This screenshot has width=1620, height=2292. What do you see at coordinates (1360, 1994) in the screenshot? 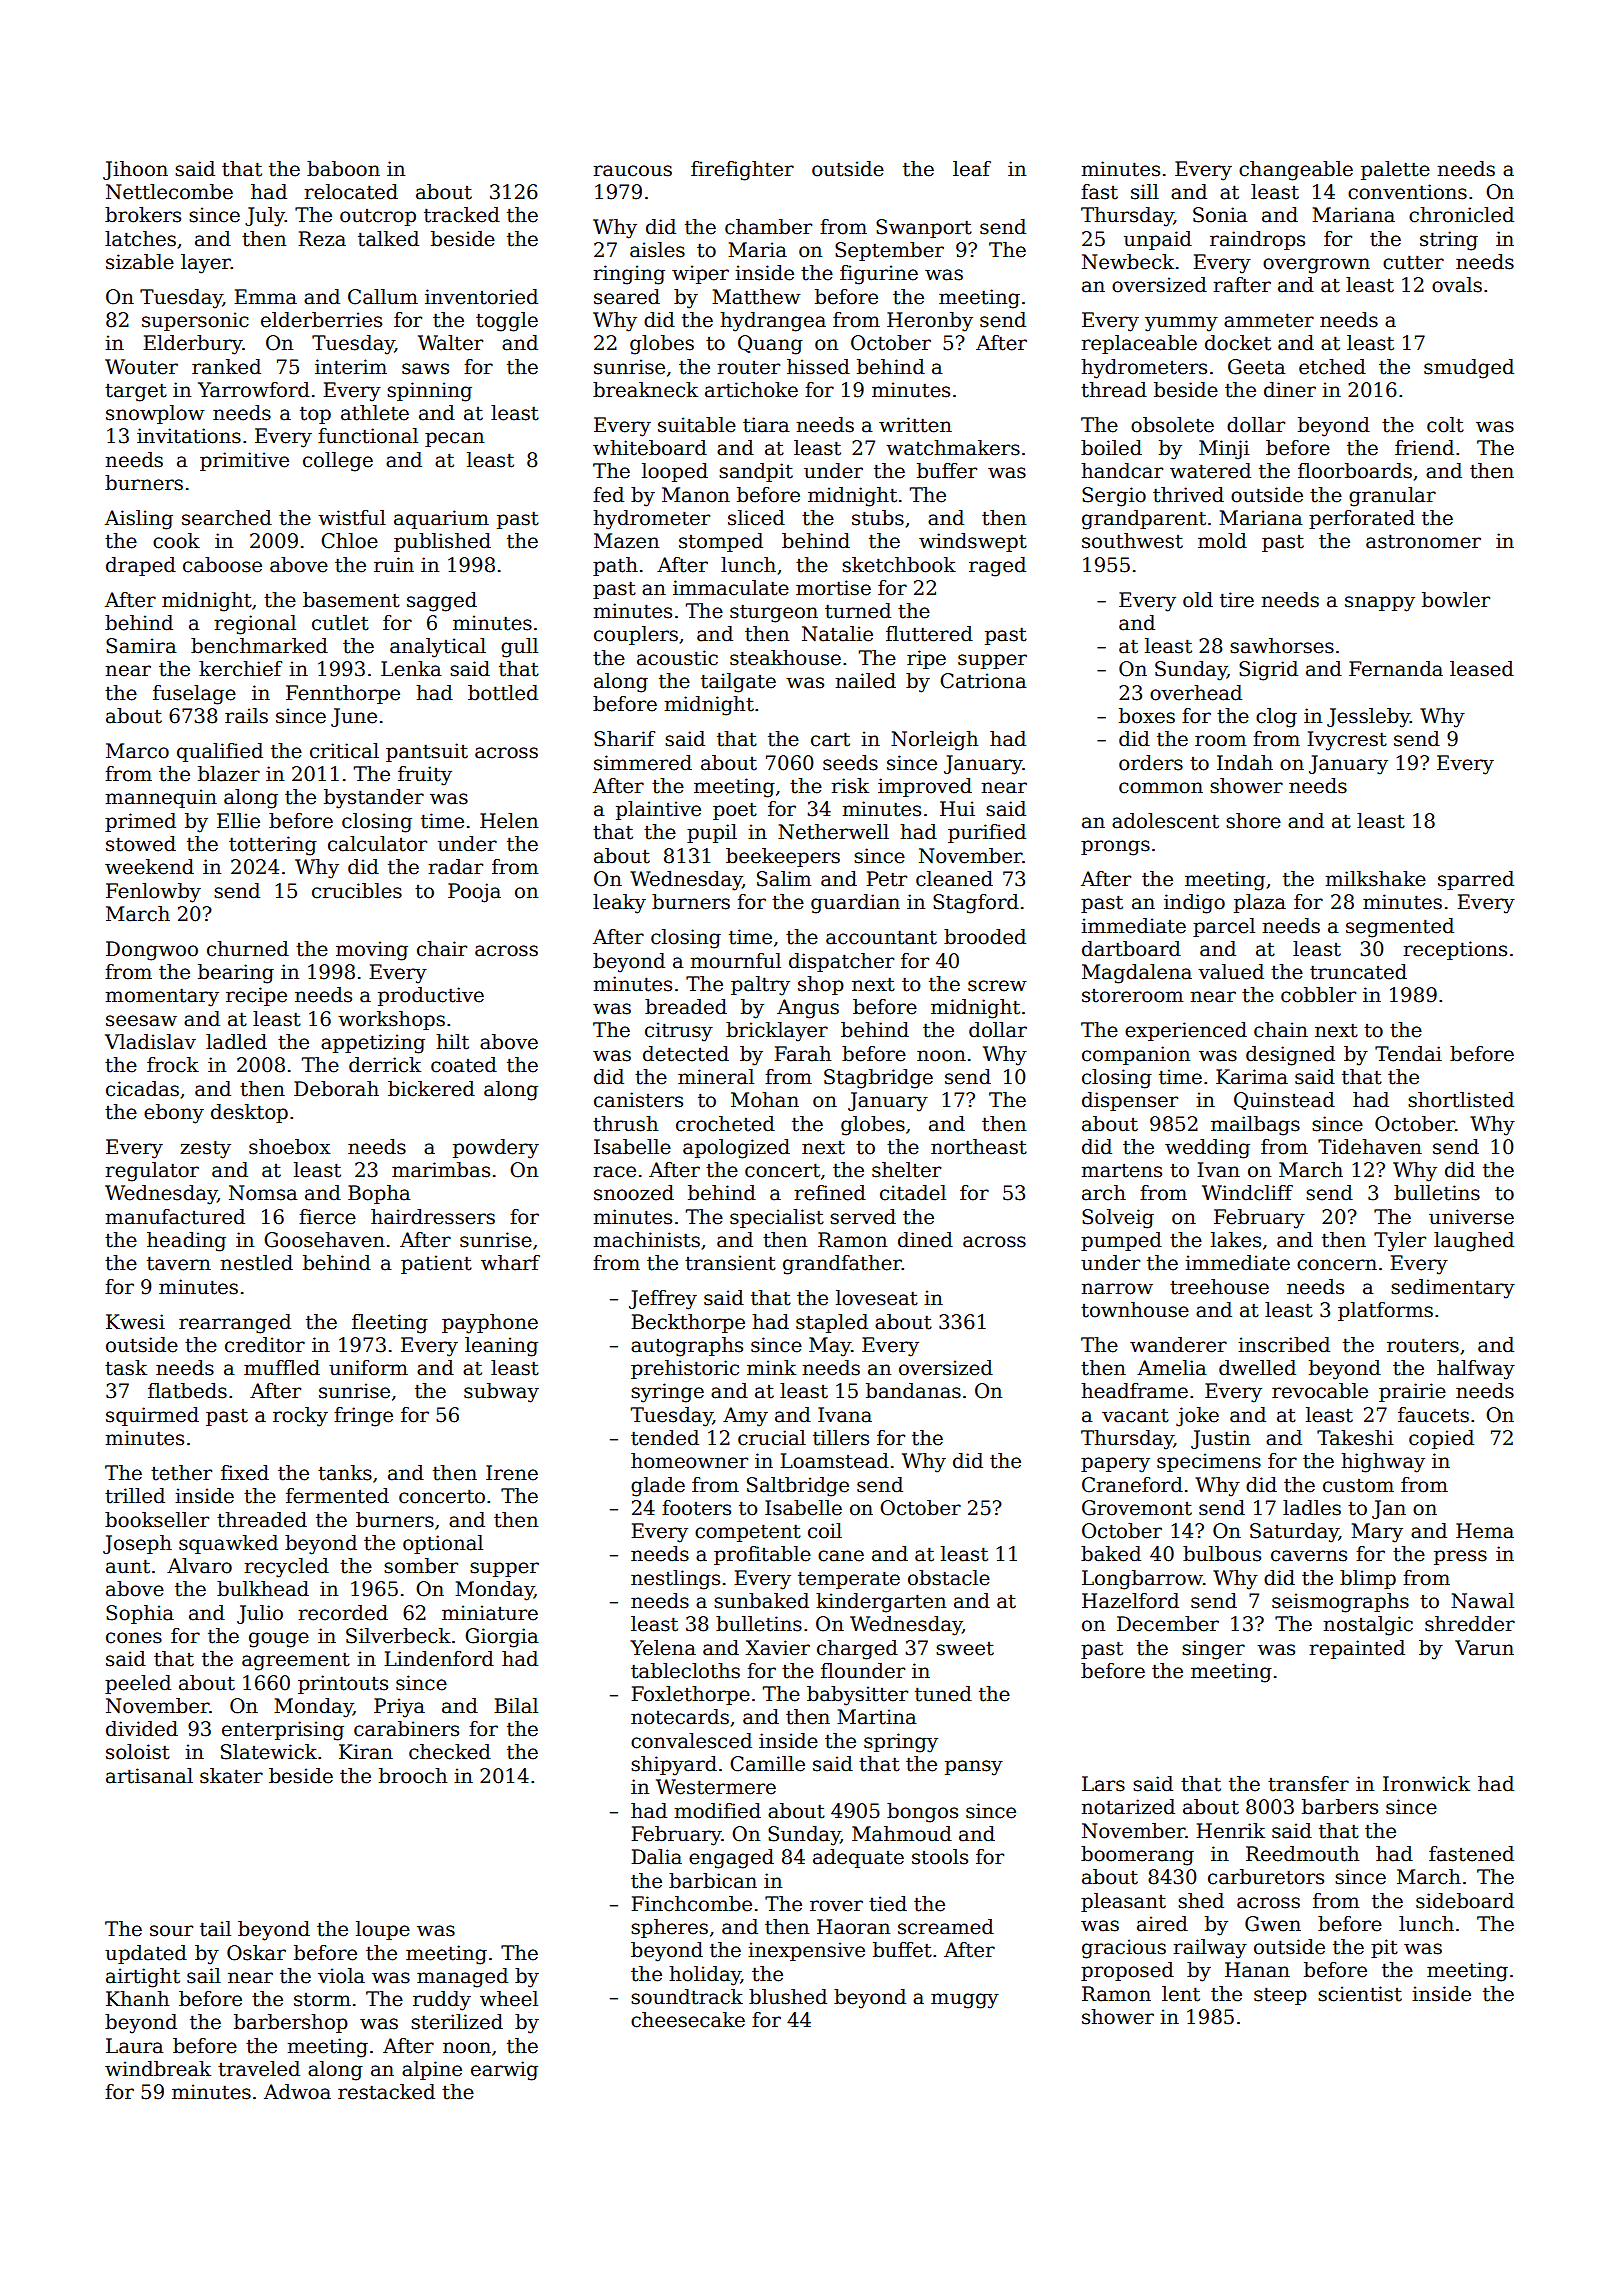
I see `scientist` at bounding box center [1360, 1994].
